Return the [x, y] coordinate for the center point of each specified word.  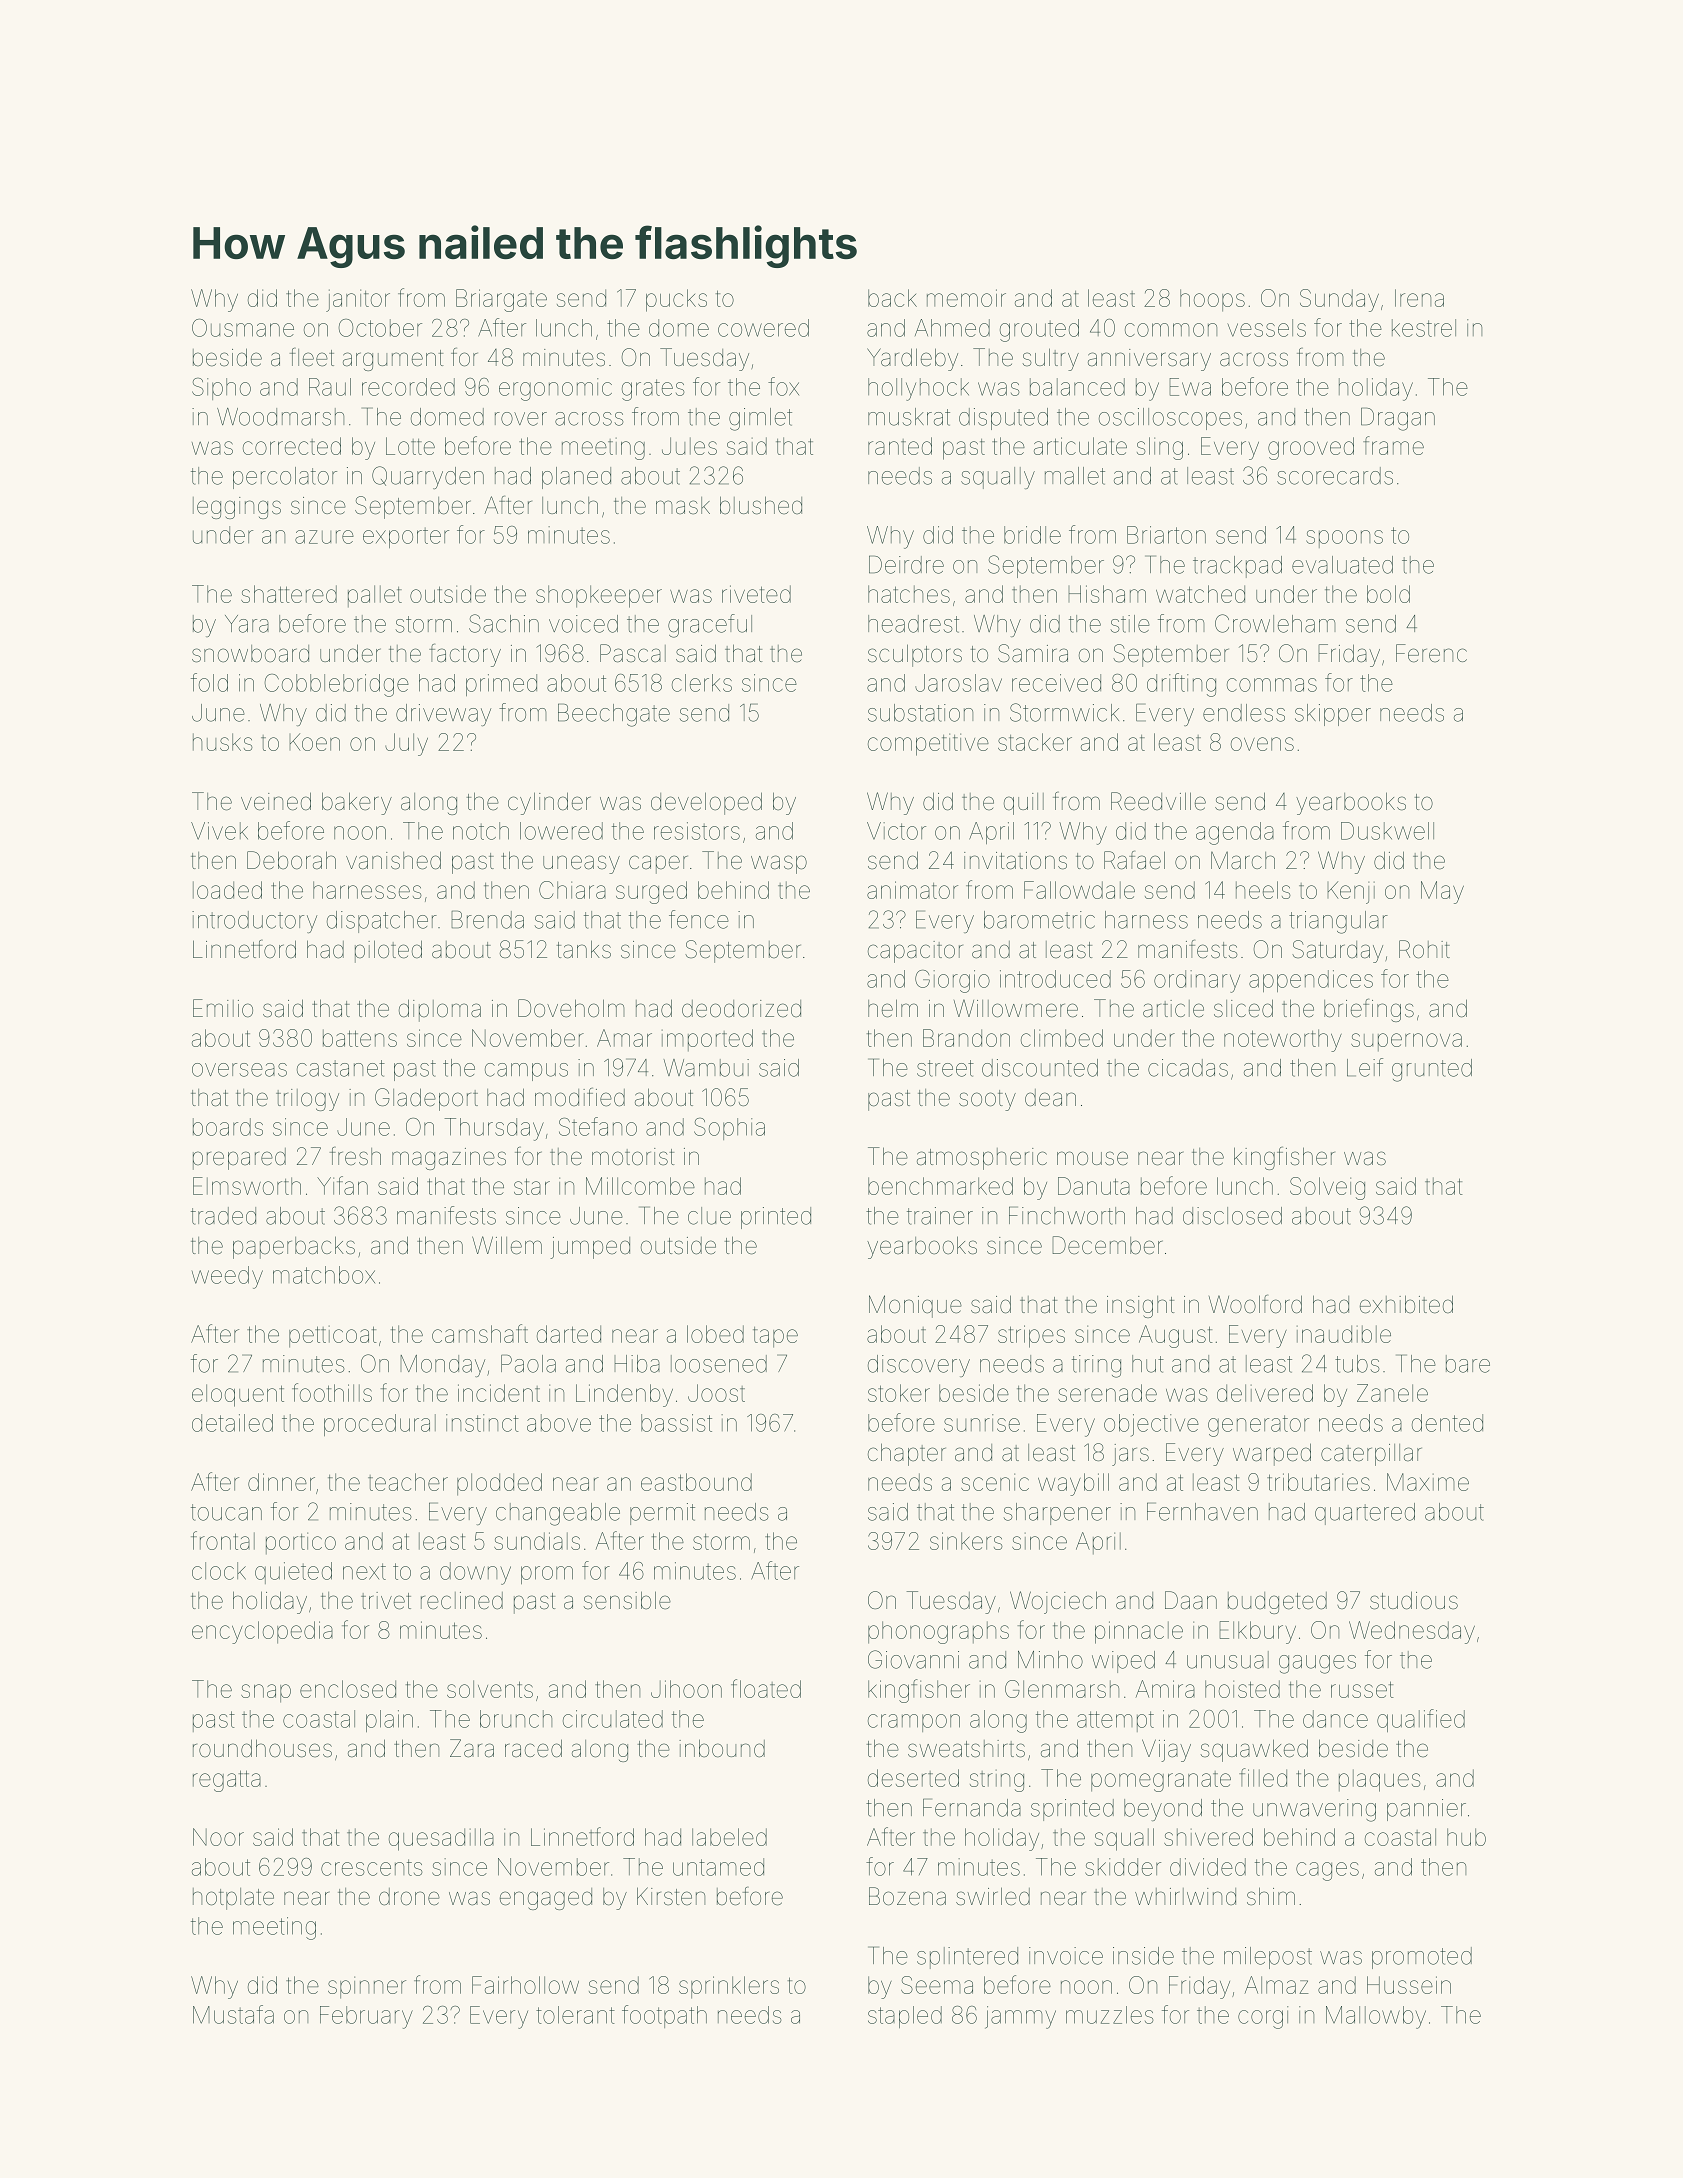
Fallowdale [1079, 890]
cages [1327, 1871]
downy [475, 1573]
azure [324, 537]
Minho [1050, 1660]
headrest [913, 624]
